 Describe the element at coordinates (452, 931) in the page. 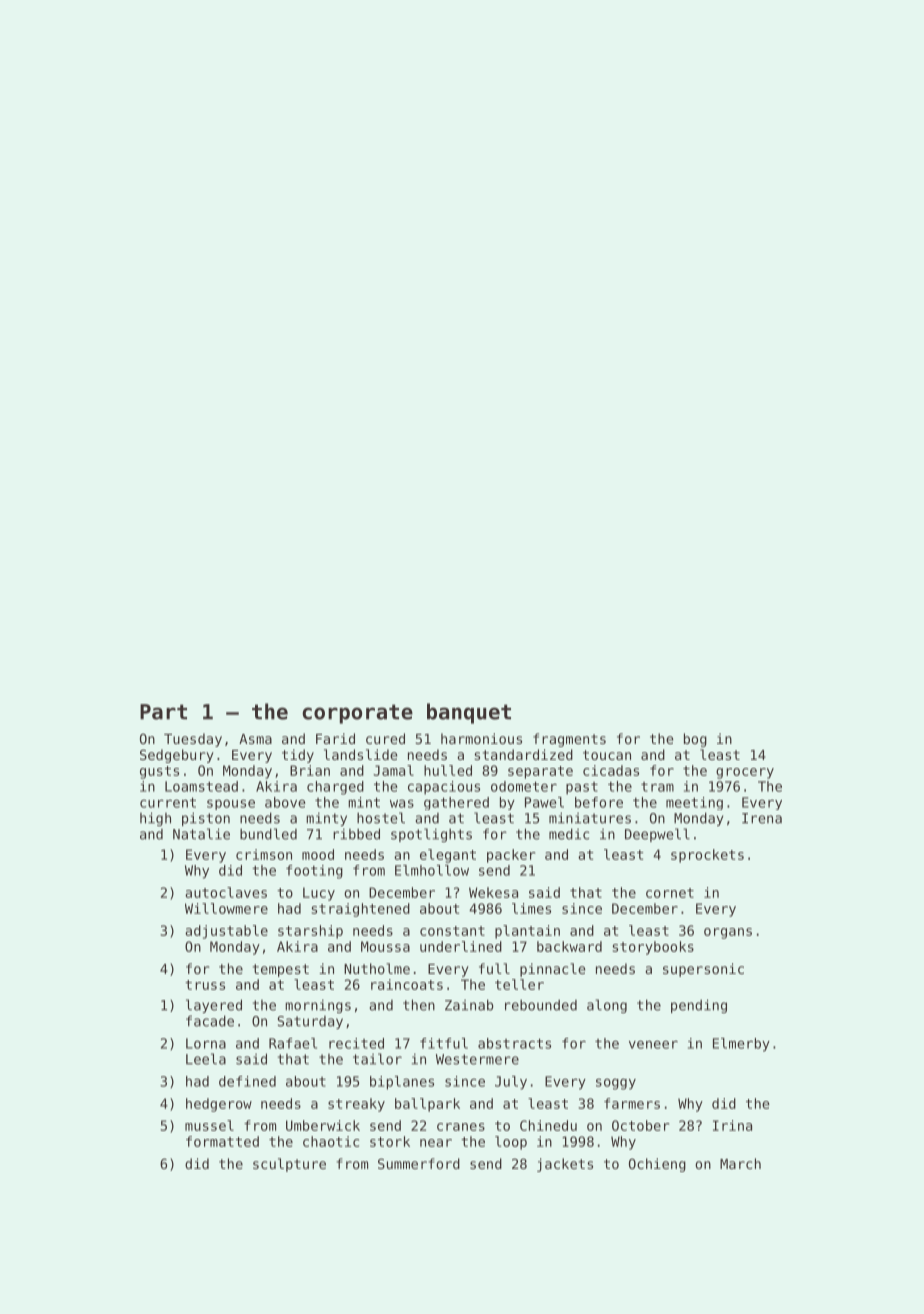

I see `constant` at that location.
